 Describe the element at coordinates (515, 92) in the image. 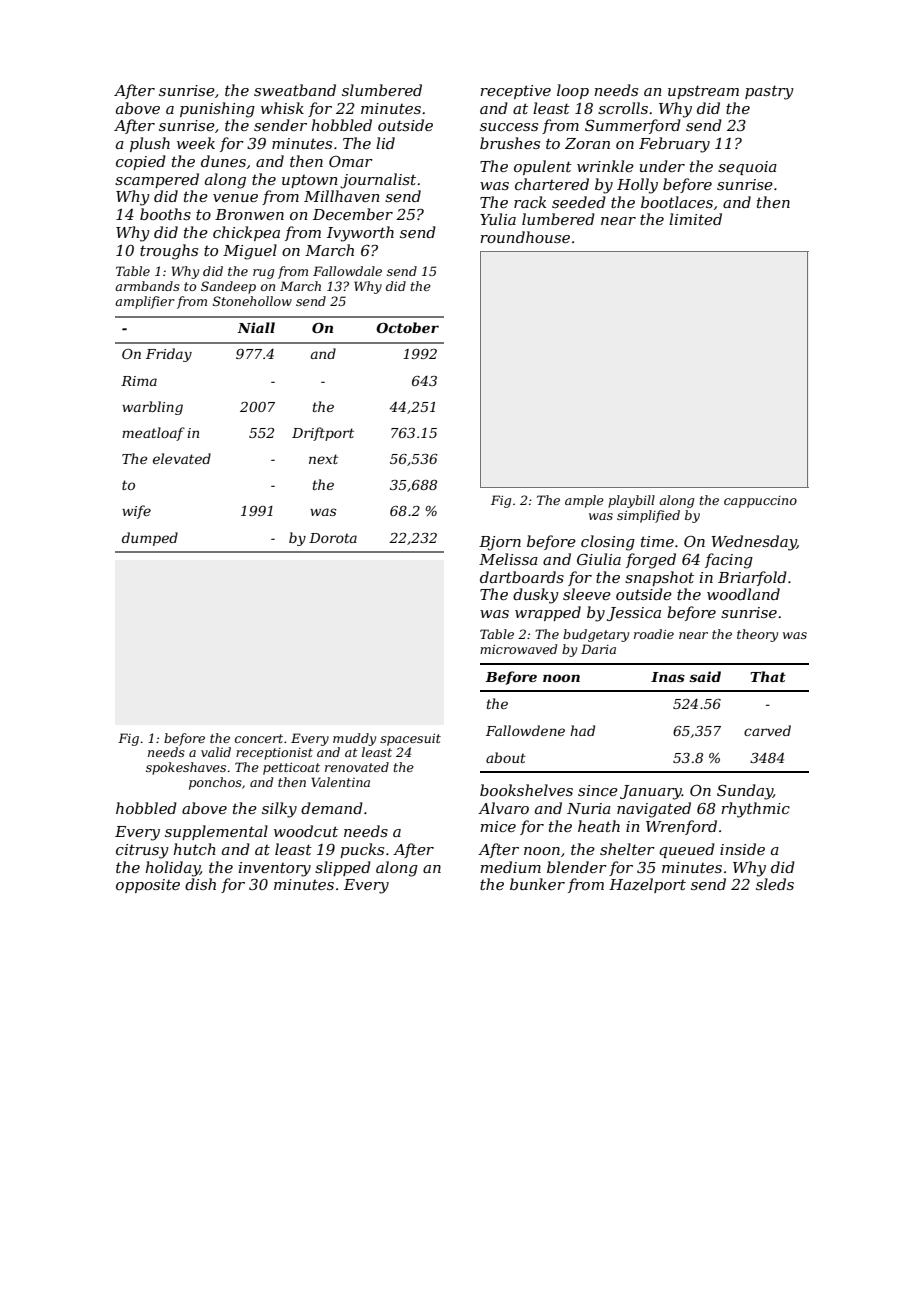

I see `receptive` at that location.
